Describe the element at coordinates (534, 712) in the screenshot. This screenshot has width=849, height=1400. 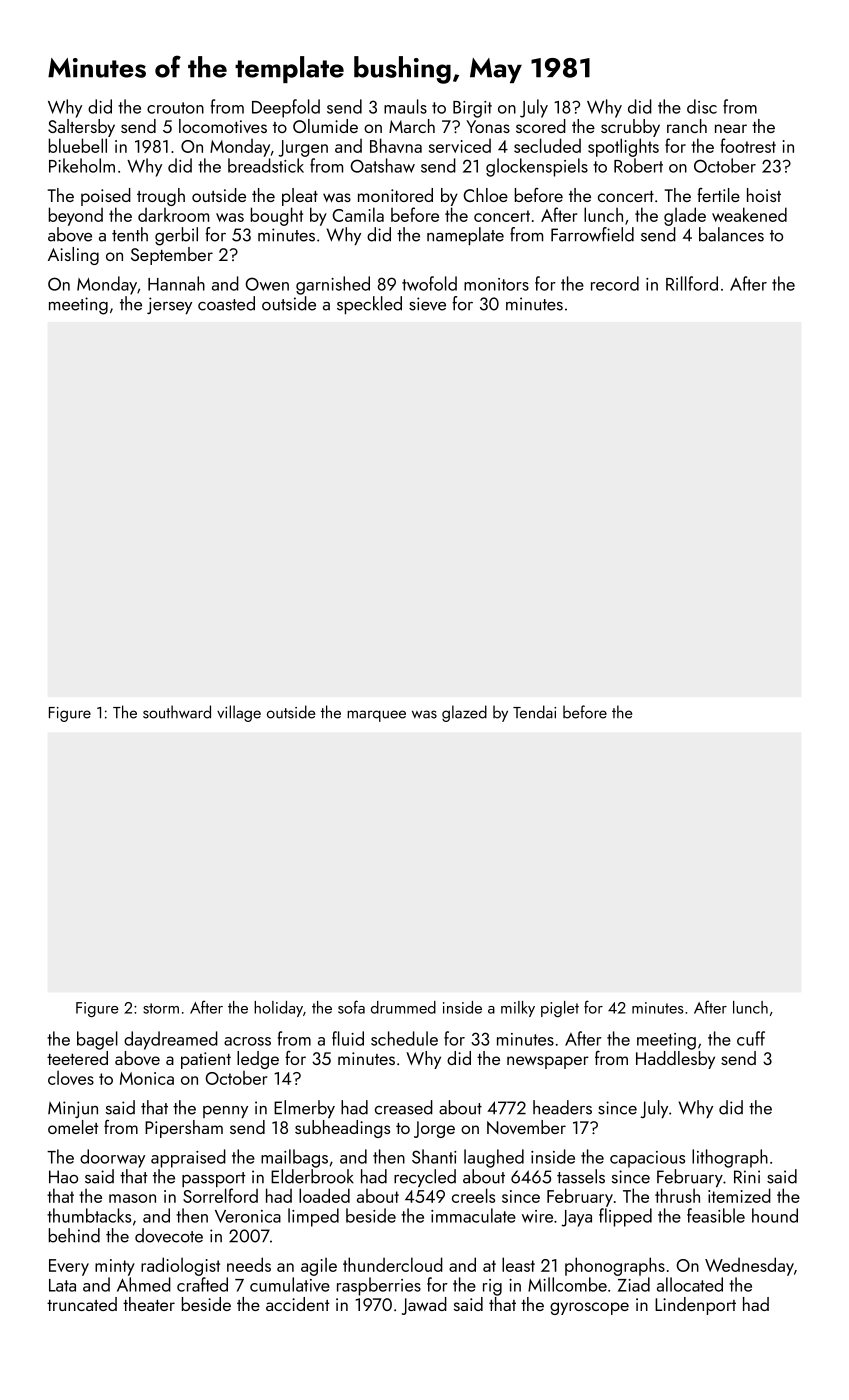
I see `Tendai` at that location.
